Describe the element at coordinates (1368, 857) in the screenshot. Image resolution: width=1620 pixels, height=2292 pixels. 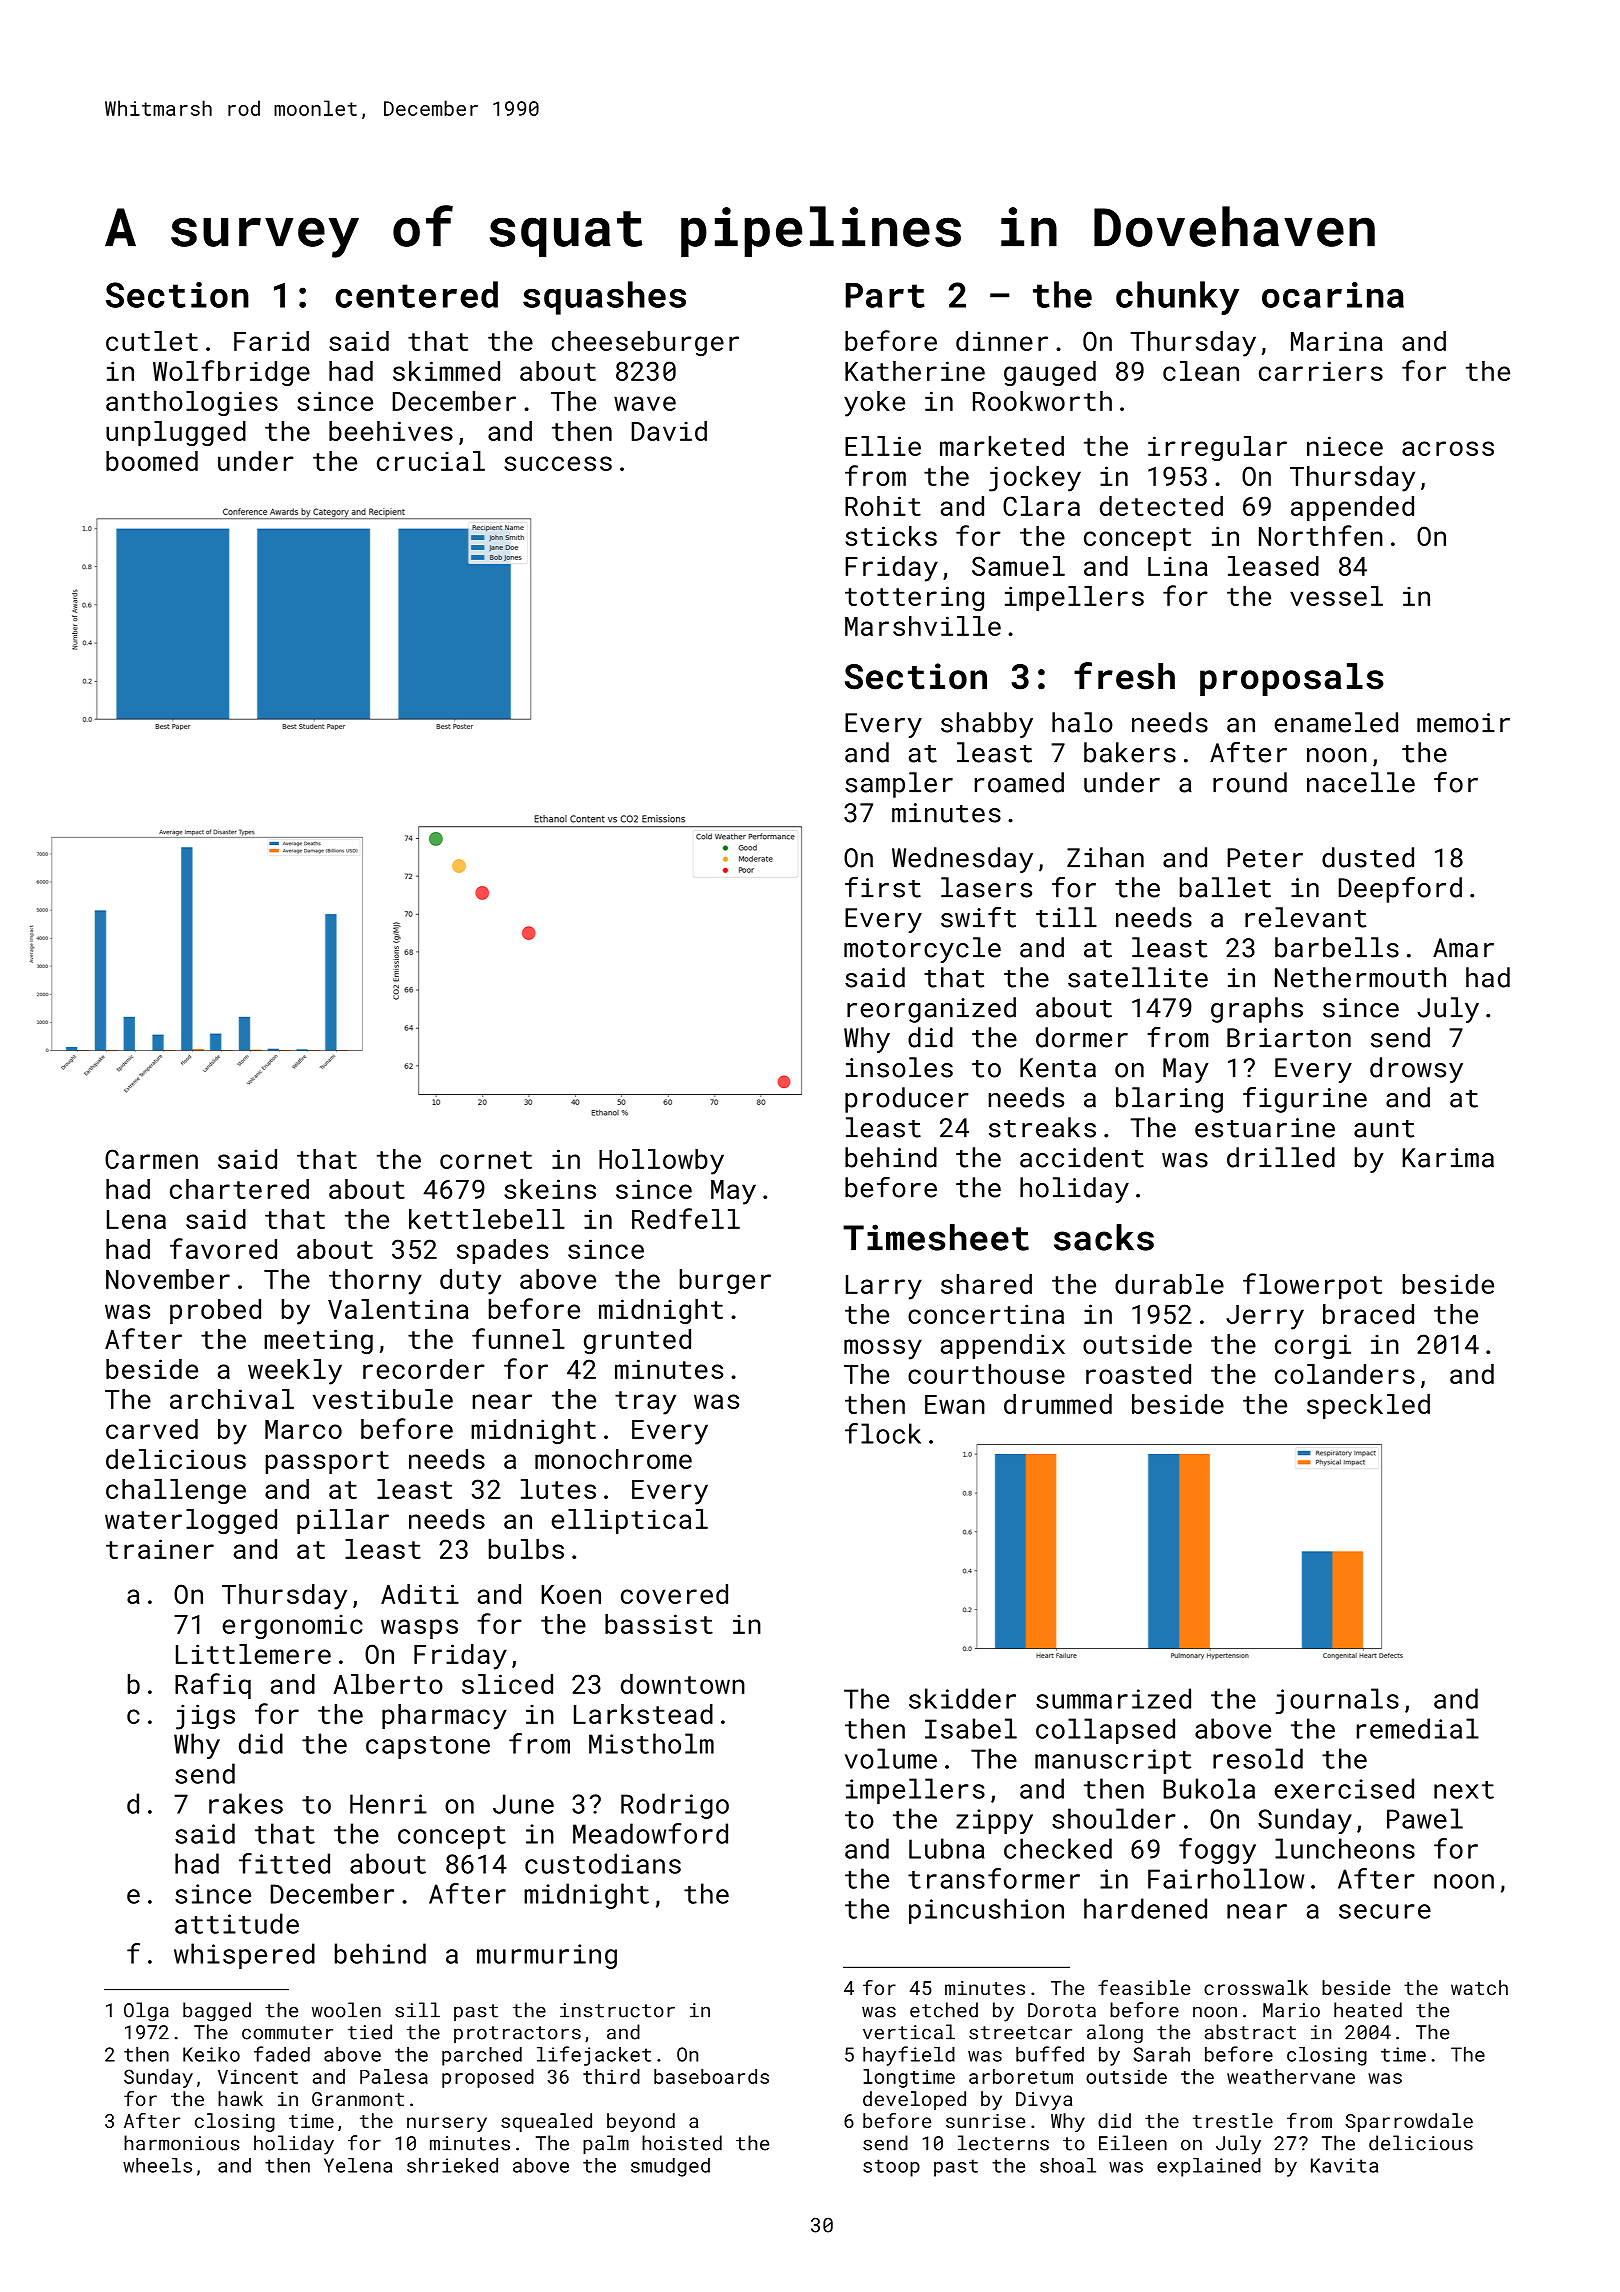
I see `dusted` at that location.
